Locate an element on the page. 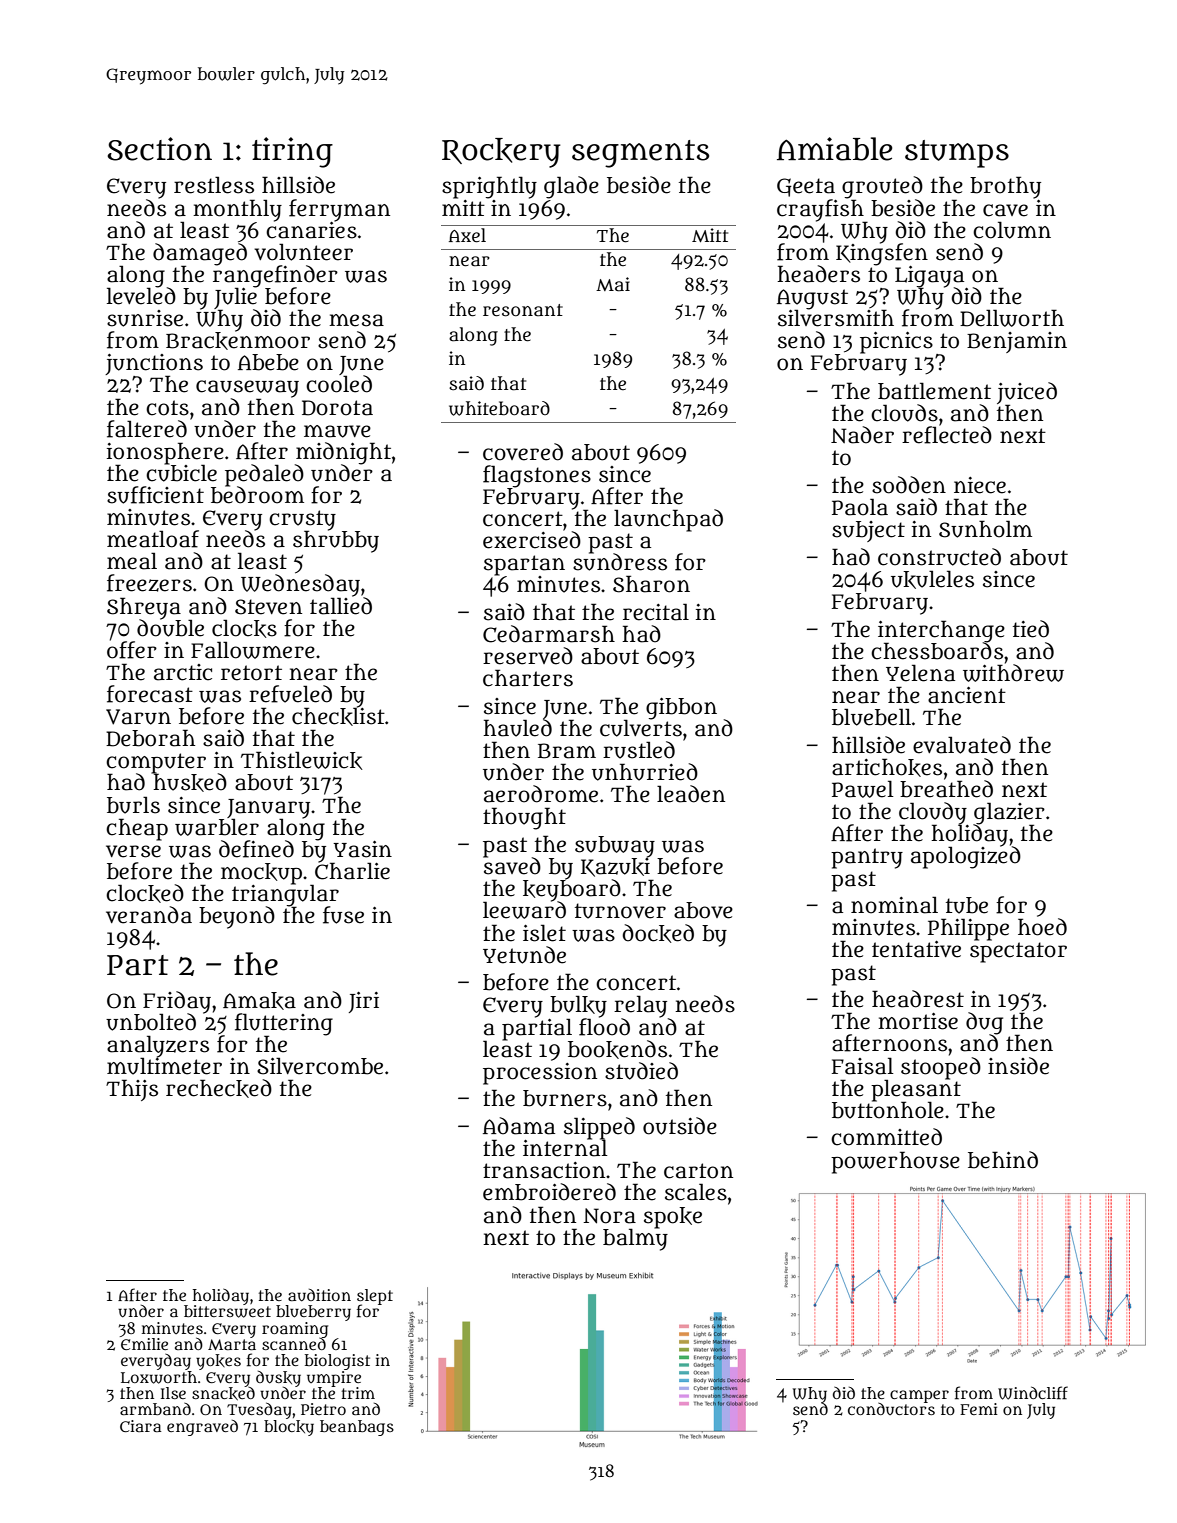 The width and height of the page is (1177, 1523). blocky is located at coordinates (289, 1428).
